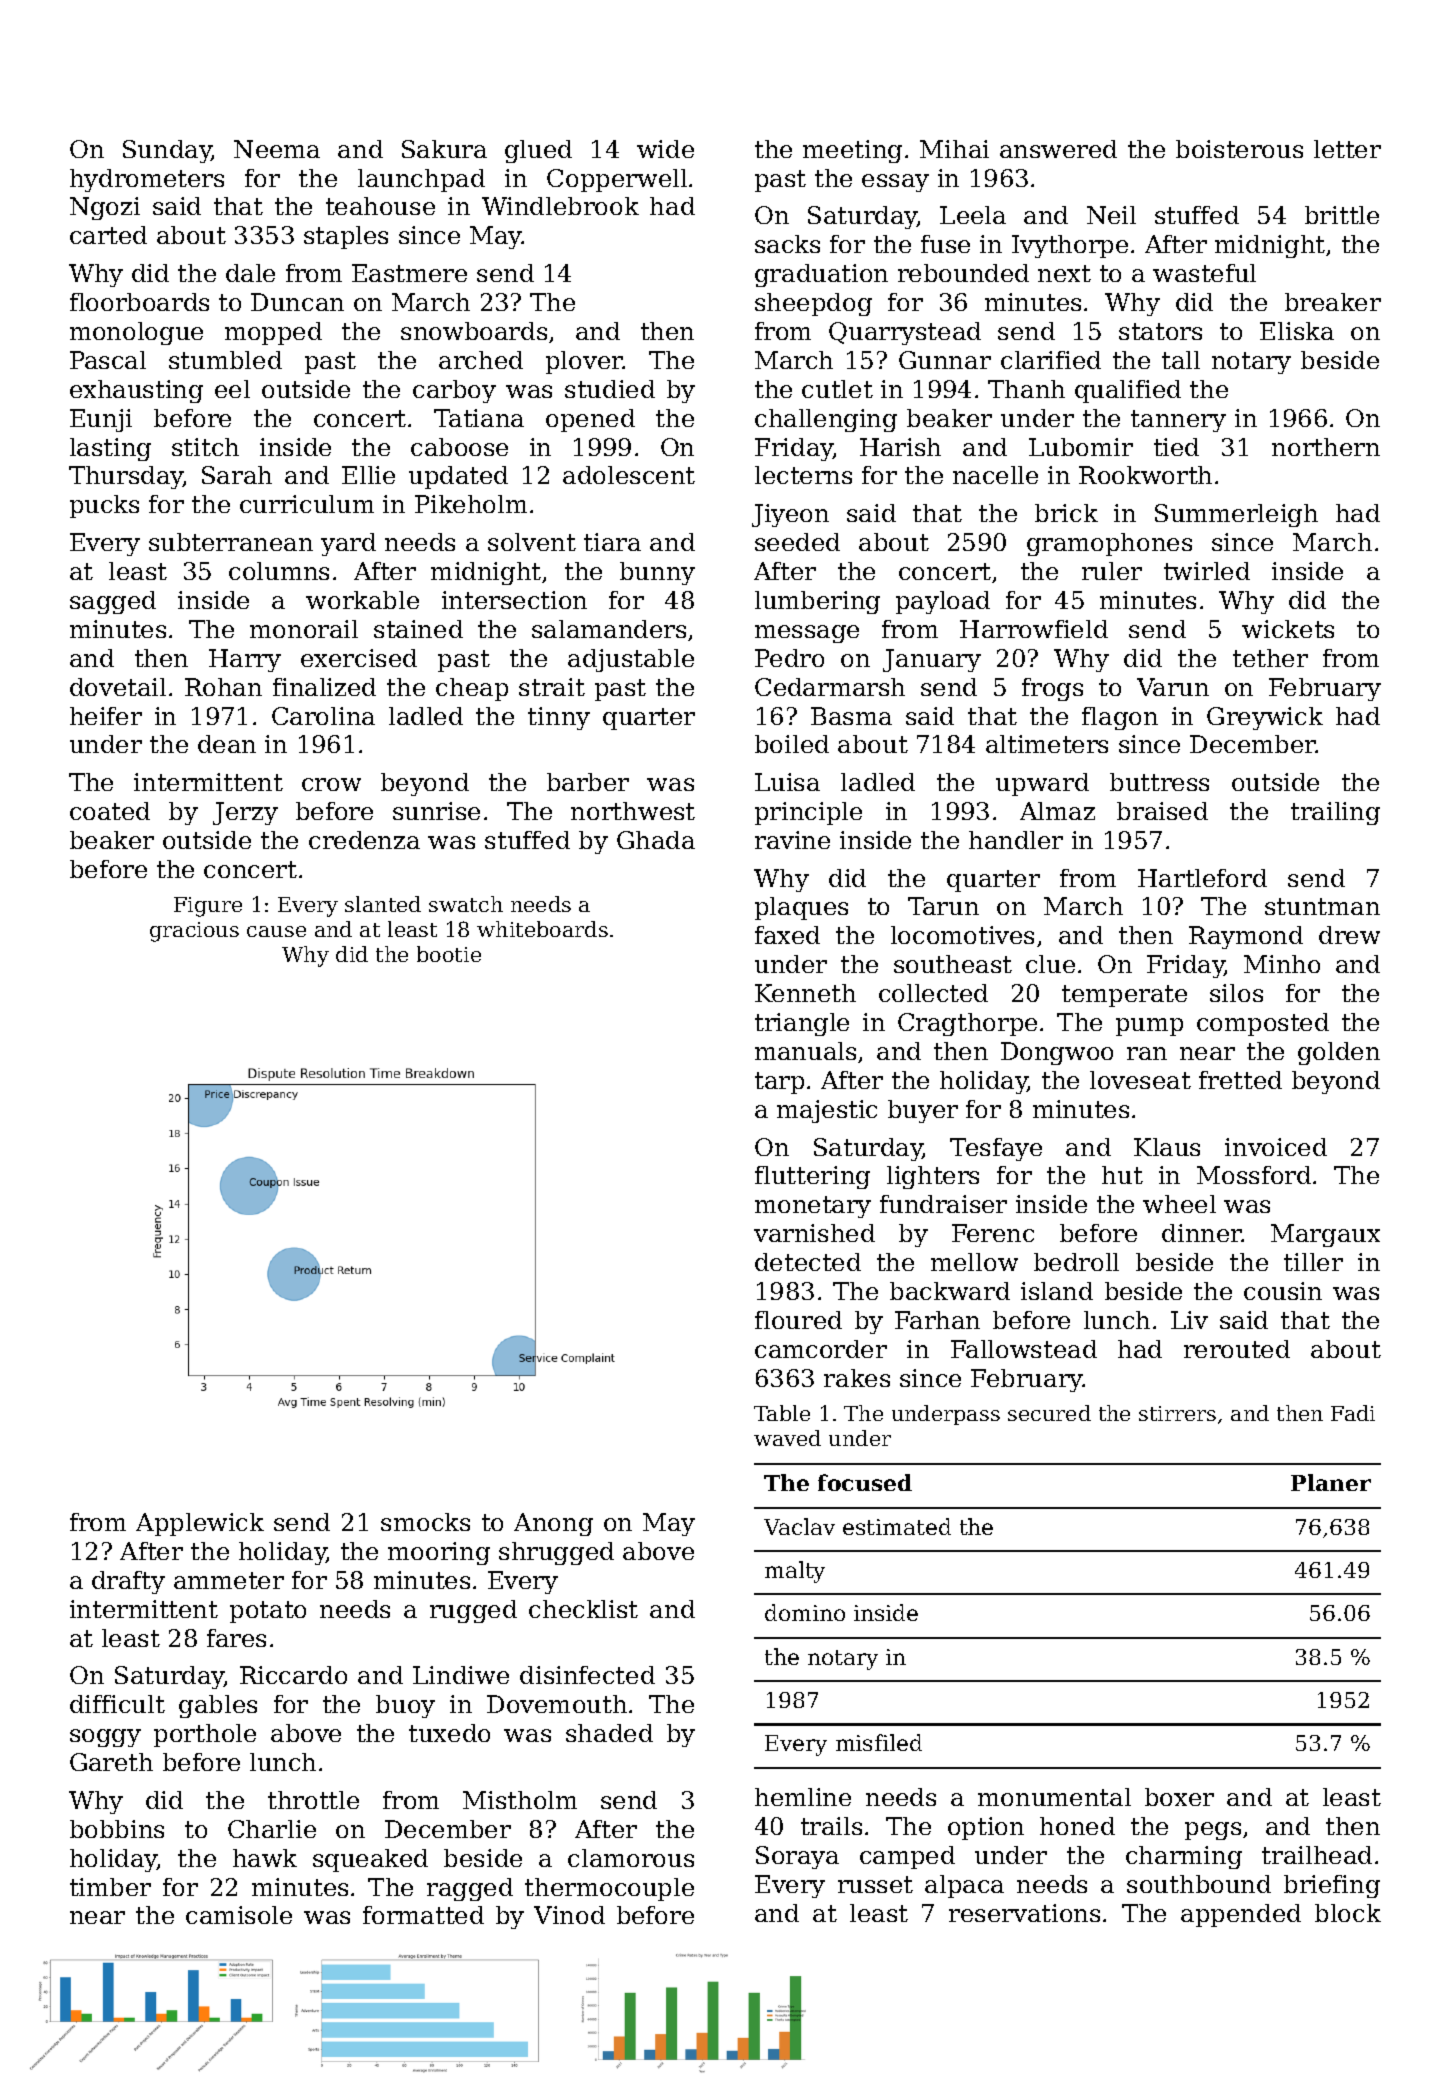  I want to click on trailhead, so click(1317, 1855).
